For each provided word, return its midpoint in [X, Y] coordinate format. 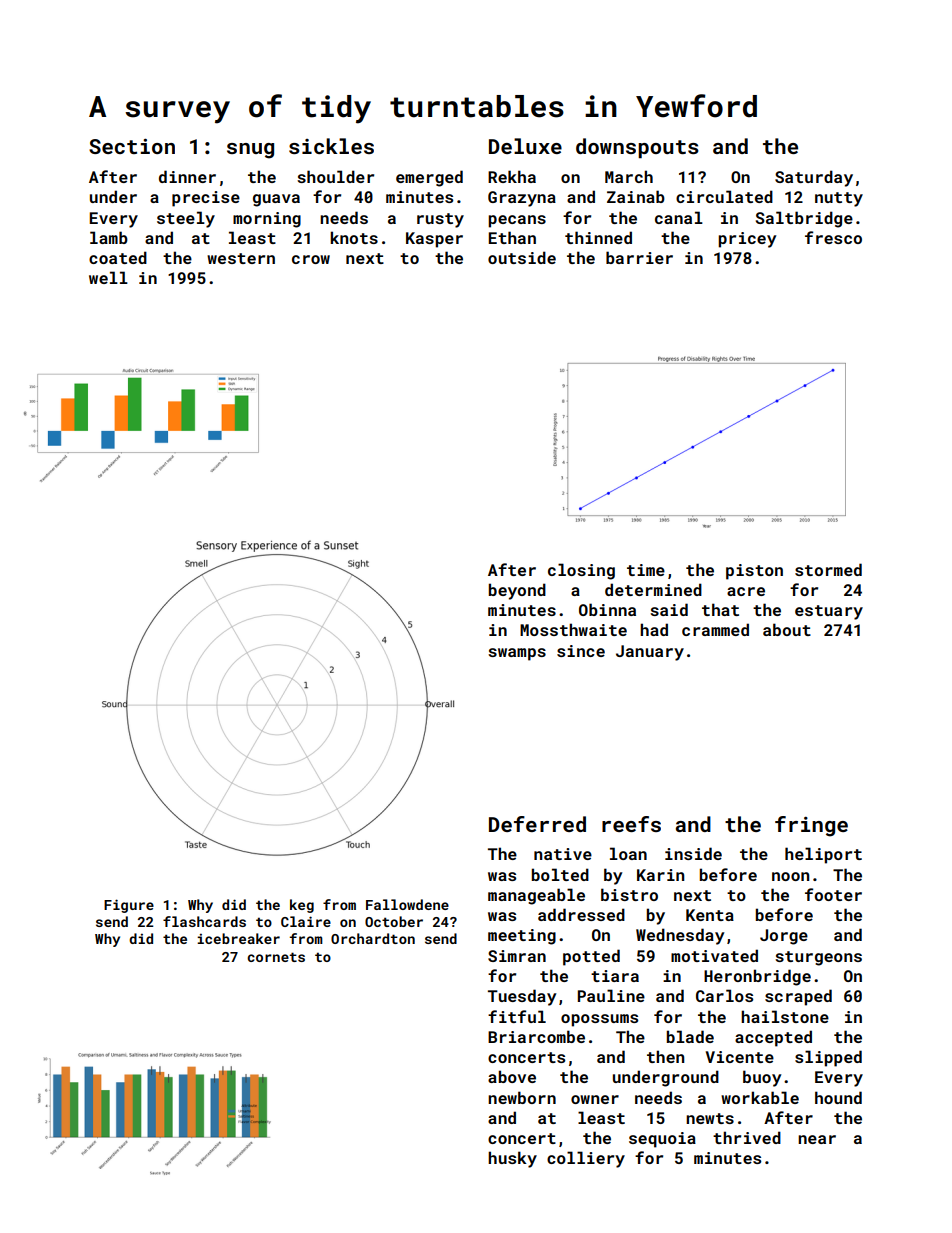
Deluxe [525, 146]
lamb [109, 237]
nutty [839, 199]
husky [512, 1159]
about [787, 629]
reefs [631, 824]
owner [595, 1099]
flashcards [204, 921]
